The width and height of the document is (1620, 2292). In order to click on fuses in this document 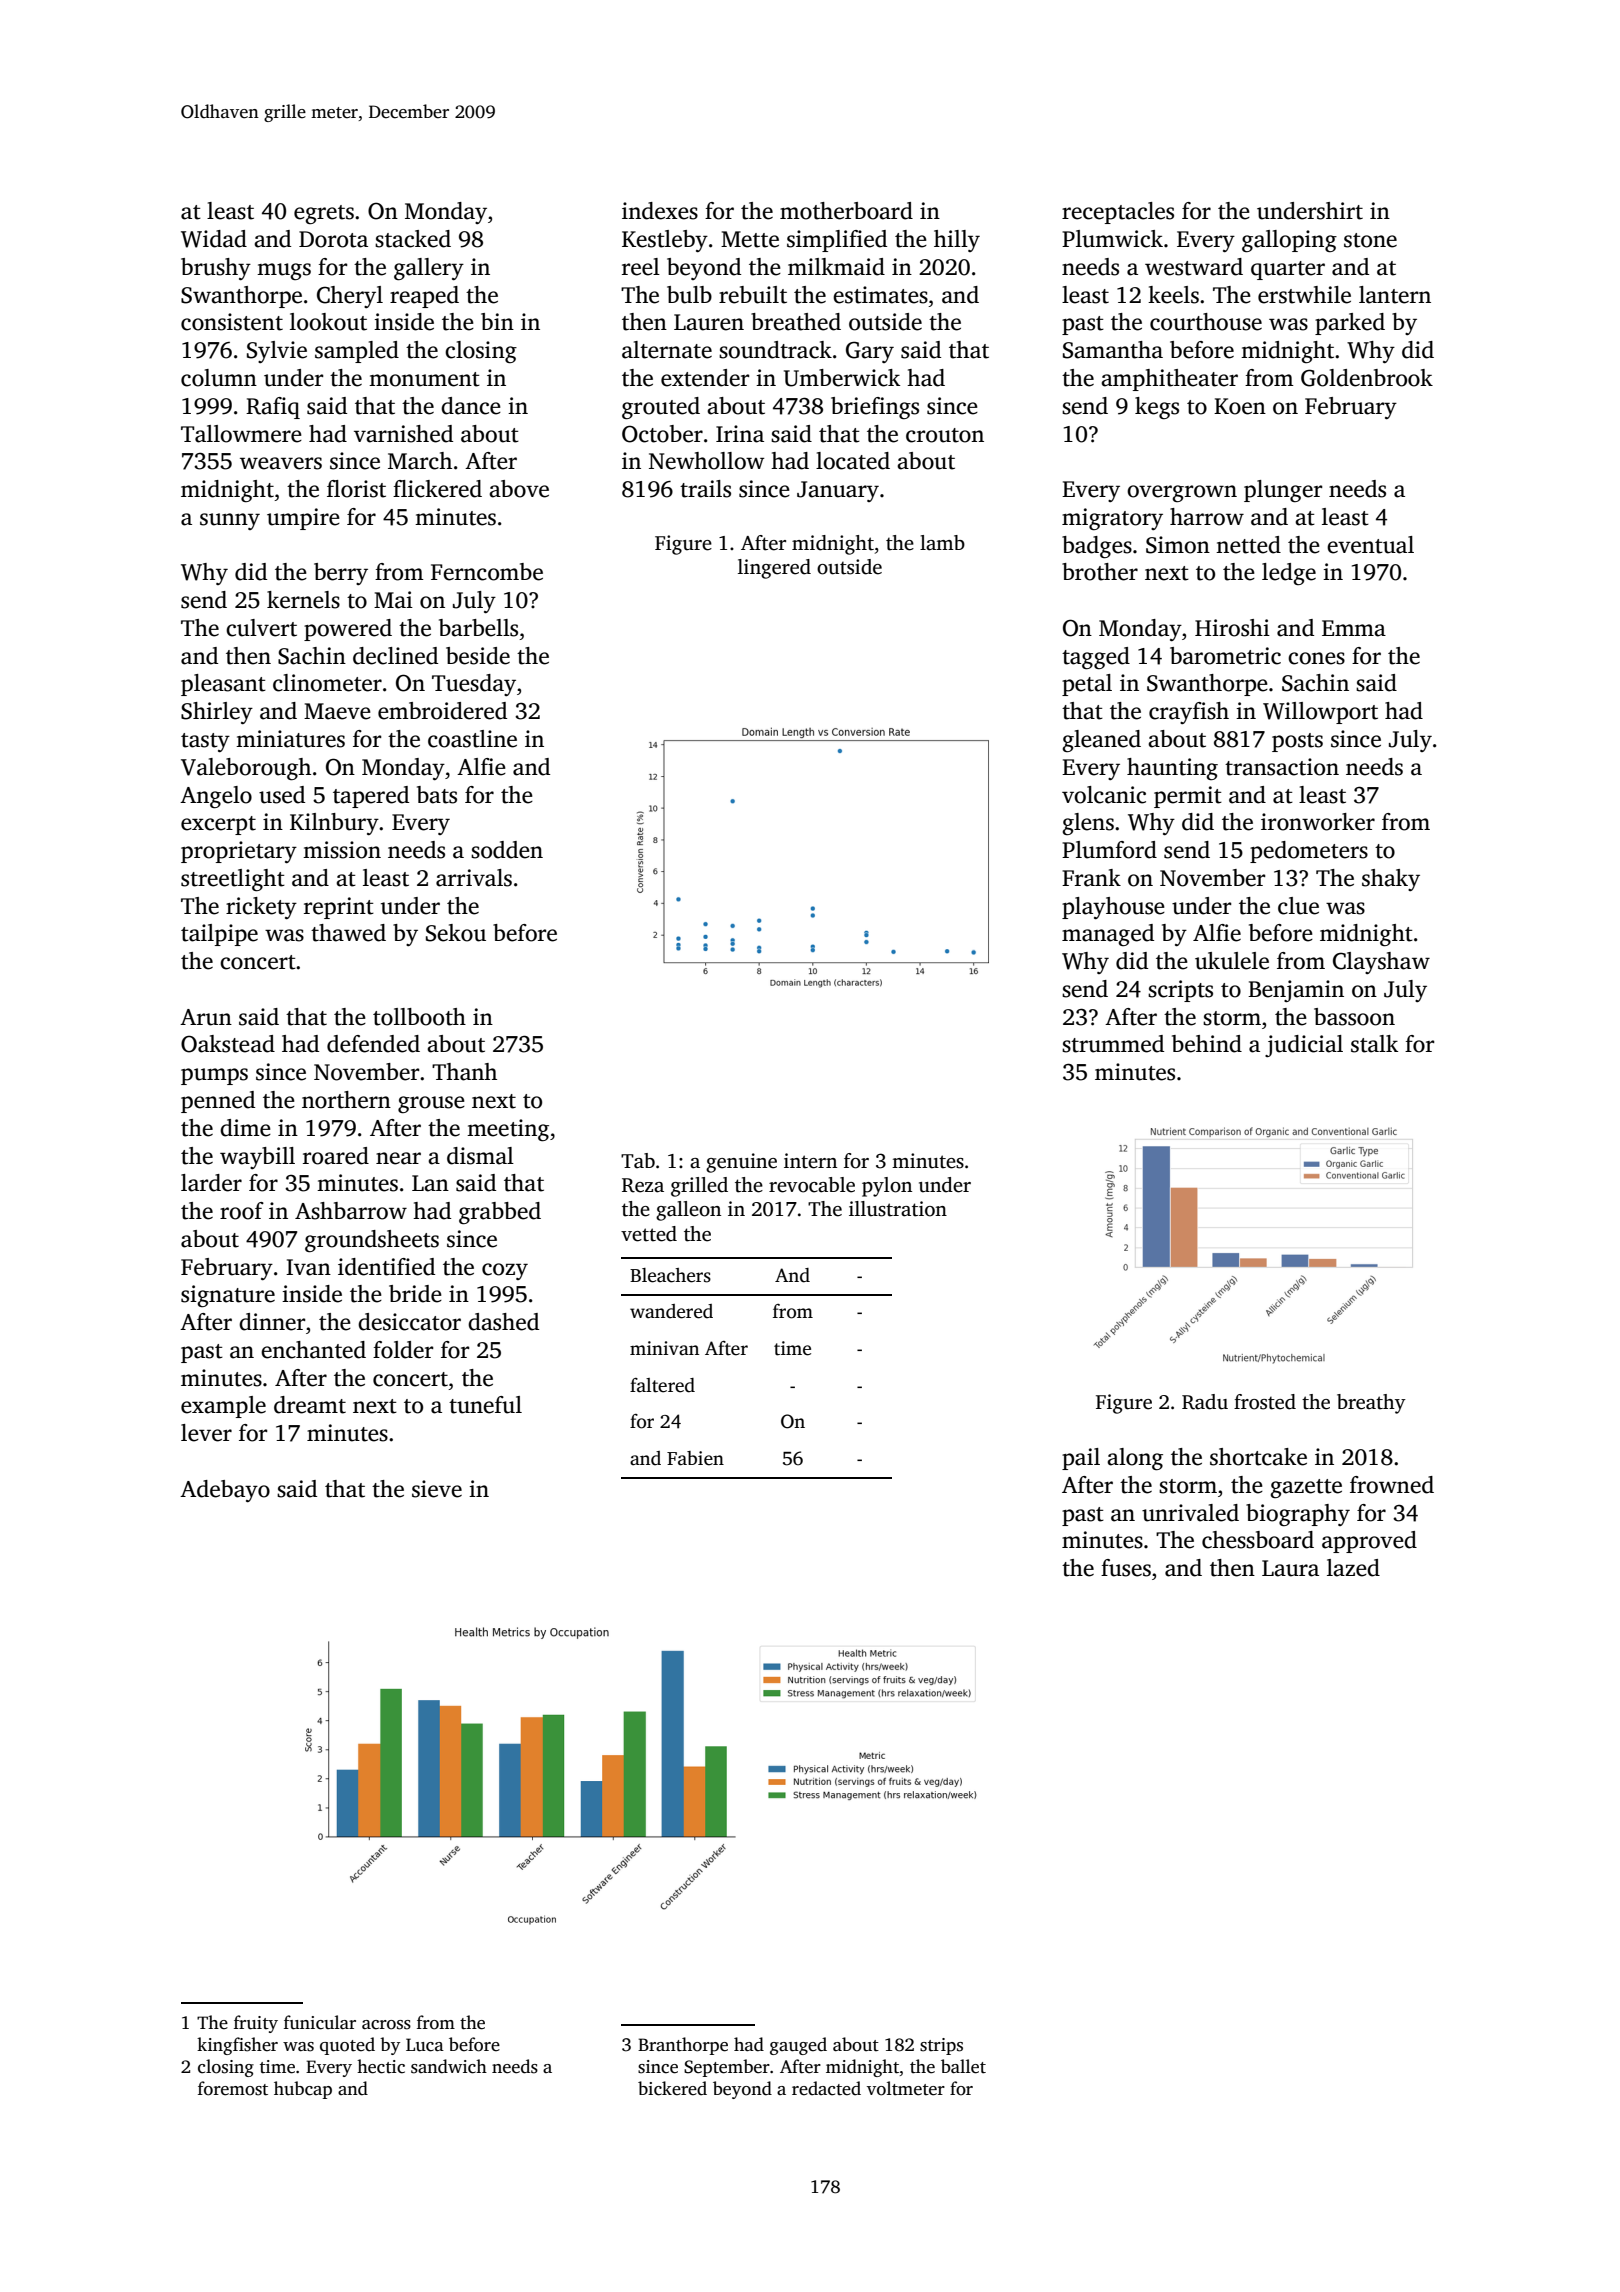, I will do `click(1126, 1568)`.
